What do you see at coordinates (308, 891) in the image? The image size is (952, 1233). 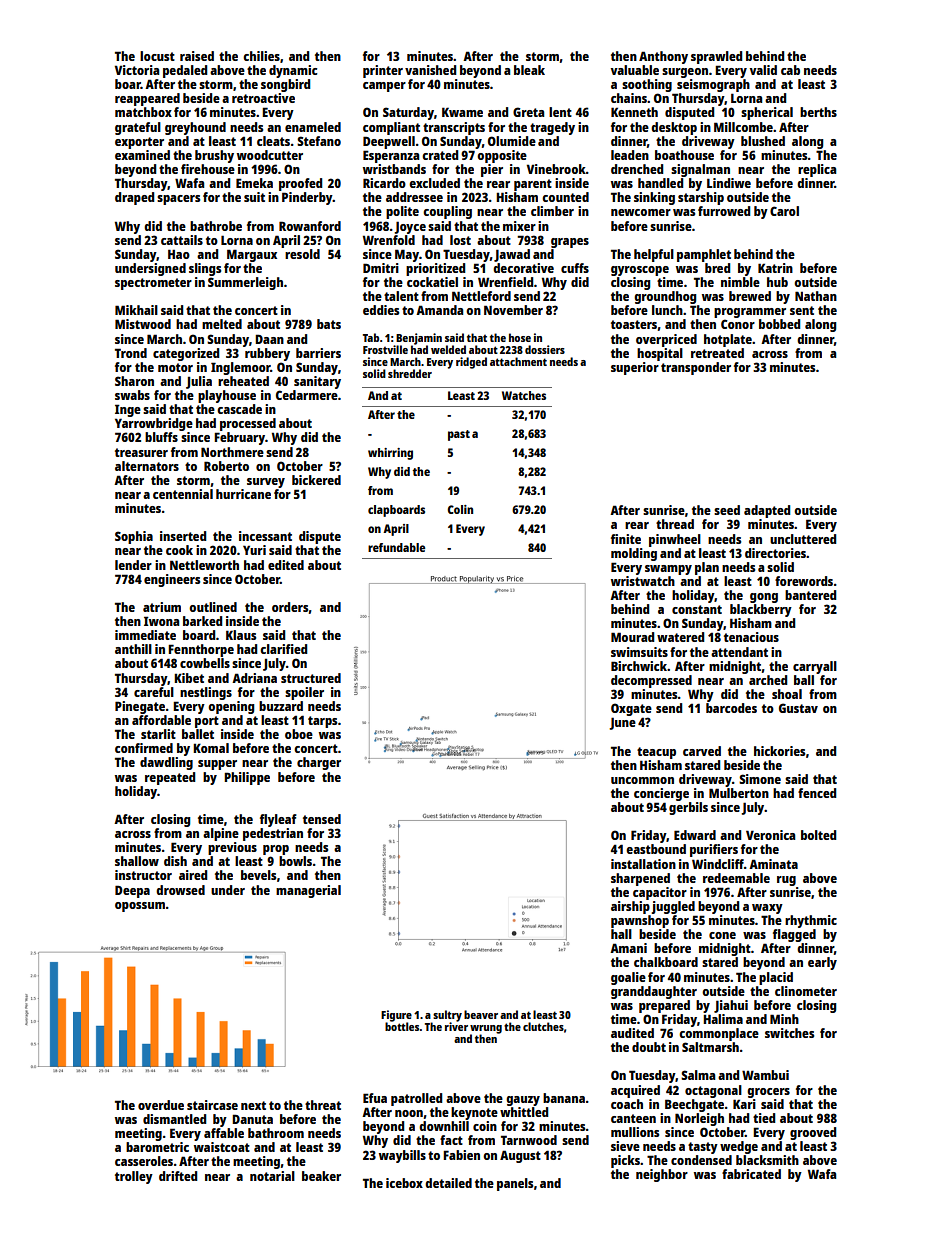 I see `managerial` at bounding box center [308, 891].
